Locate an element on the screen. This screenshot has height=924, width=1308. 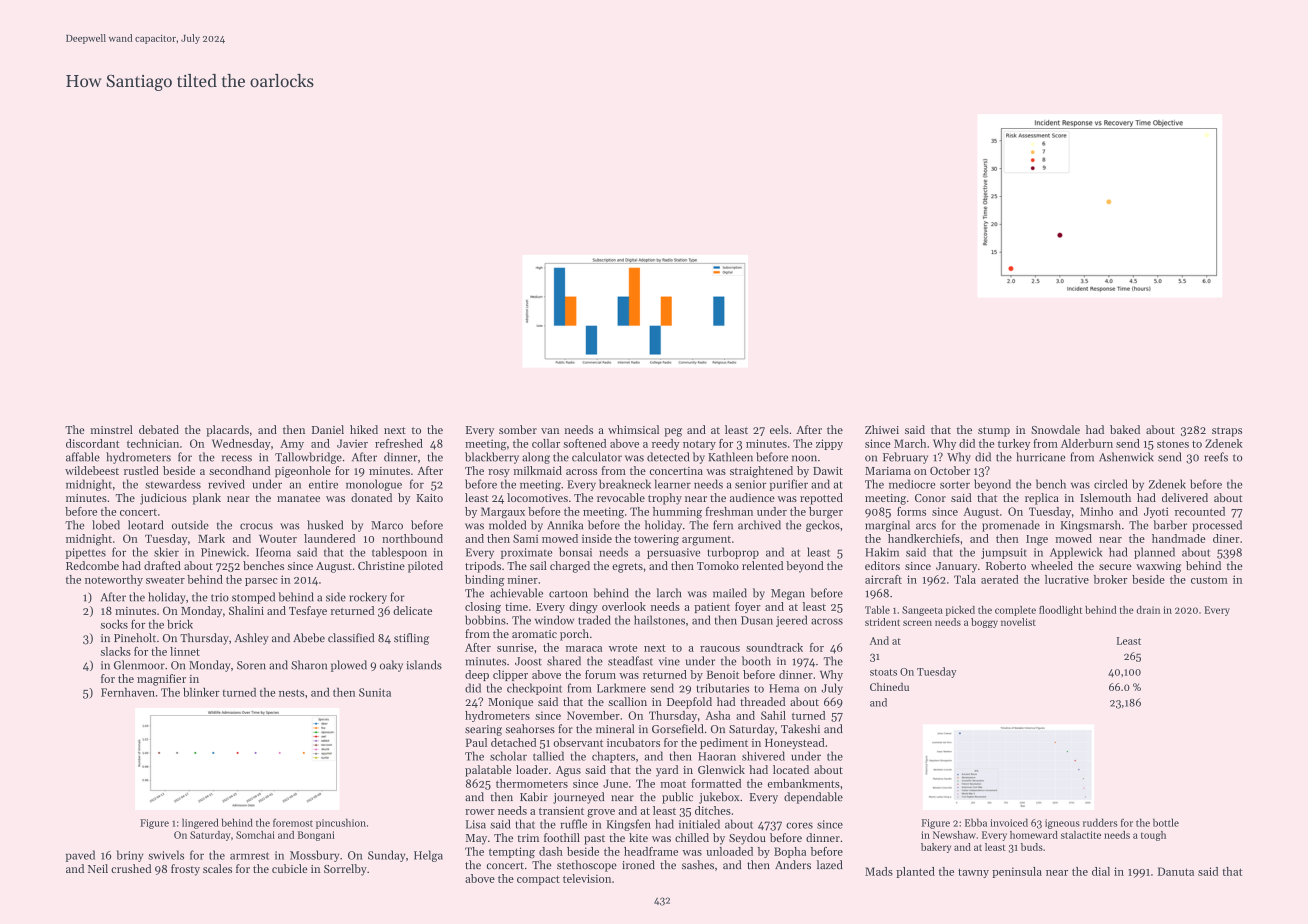
relented is located at coordinates (762, 565).
